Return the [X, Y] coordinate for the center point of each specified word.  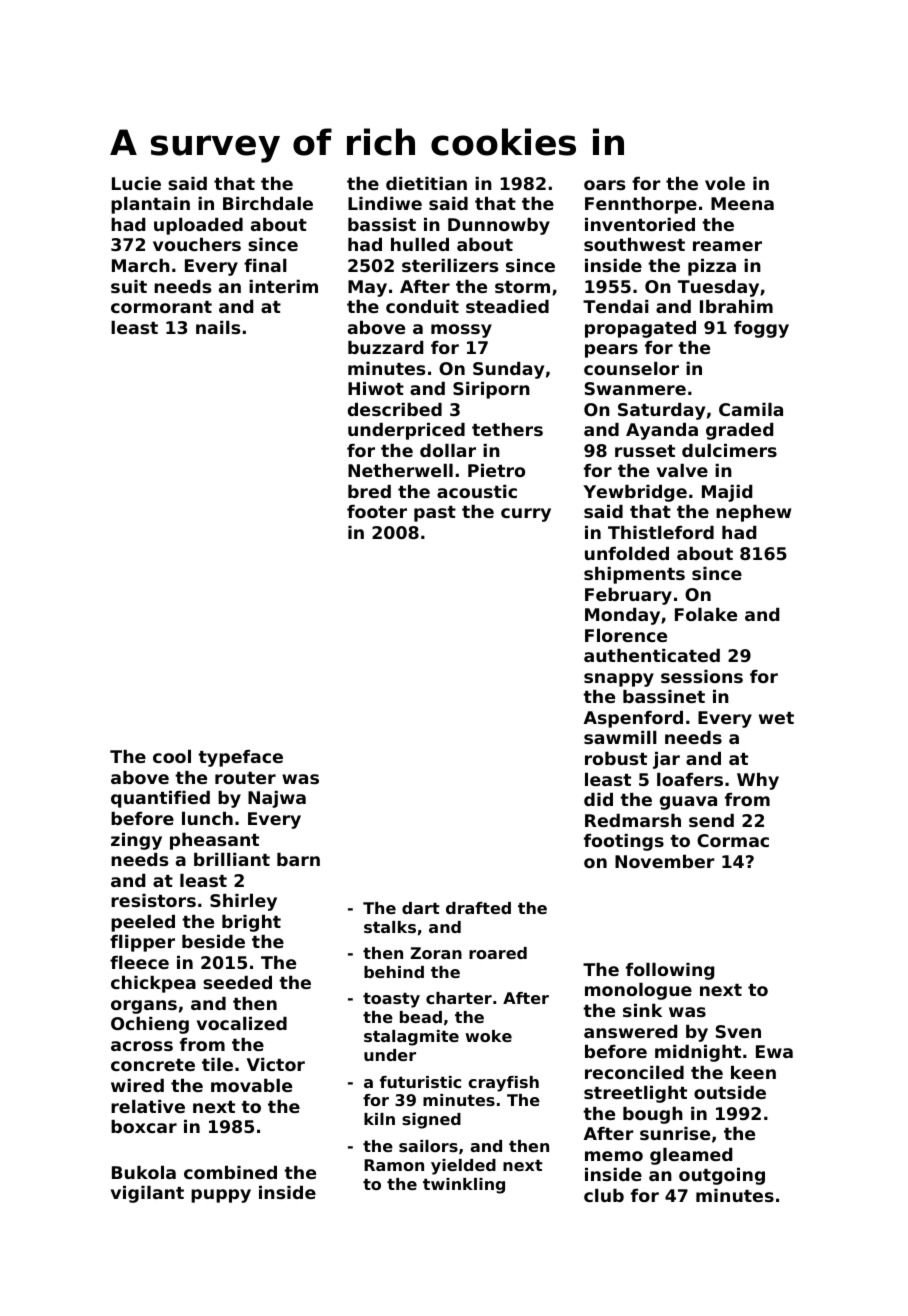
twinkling [464, 1186]
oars [604, 185]
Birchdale [268, 203]
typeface [240, 758]
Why [758, 781]
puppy [221, 1196]
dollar [448, 450]
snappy [619, 680]
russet [645, 451]
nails [218, 327]
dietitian [426, 183]
